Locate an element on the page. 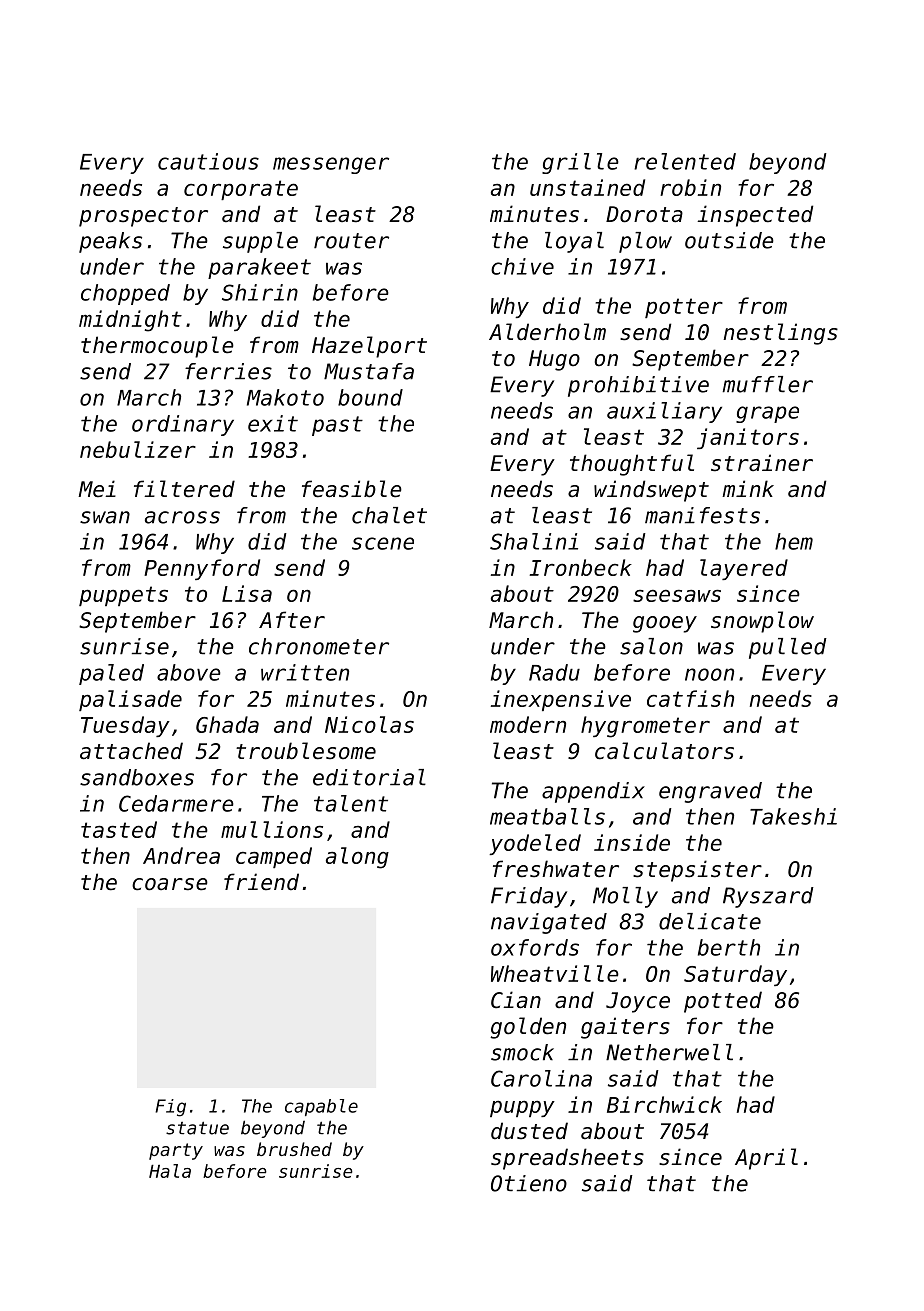  across is located at coordinates (182, 517).
